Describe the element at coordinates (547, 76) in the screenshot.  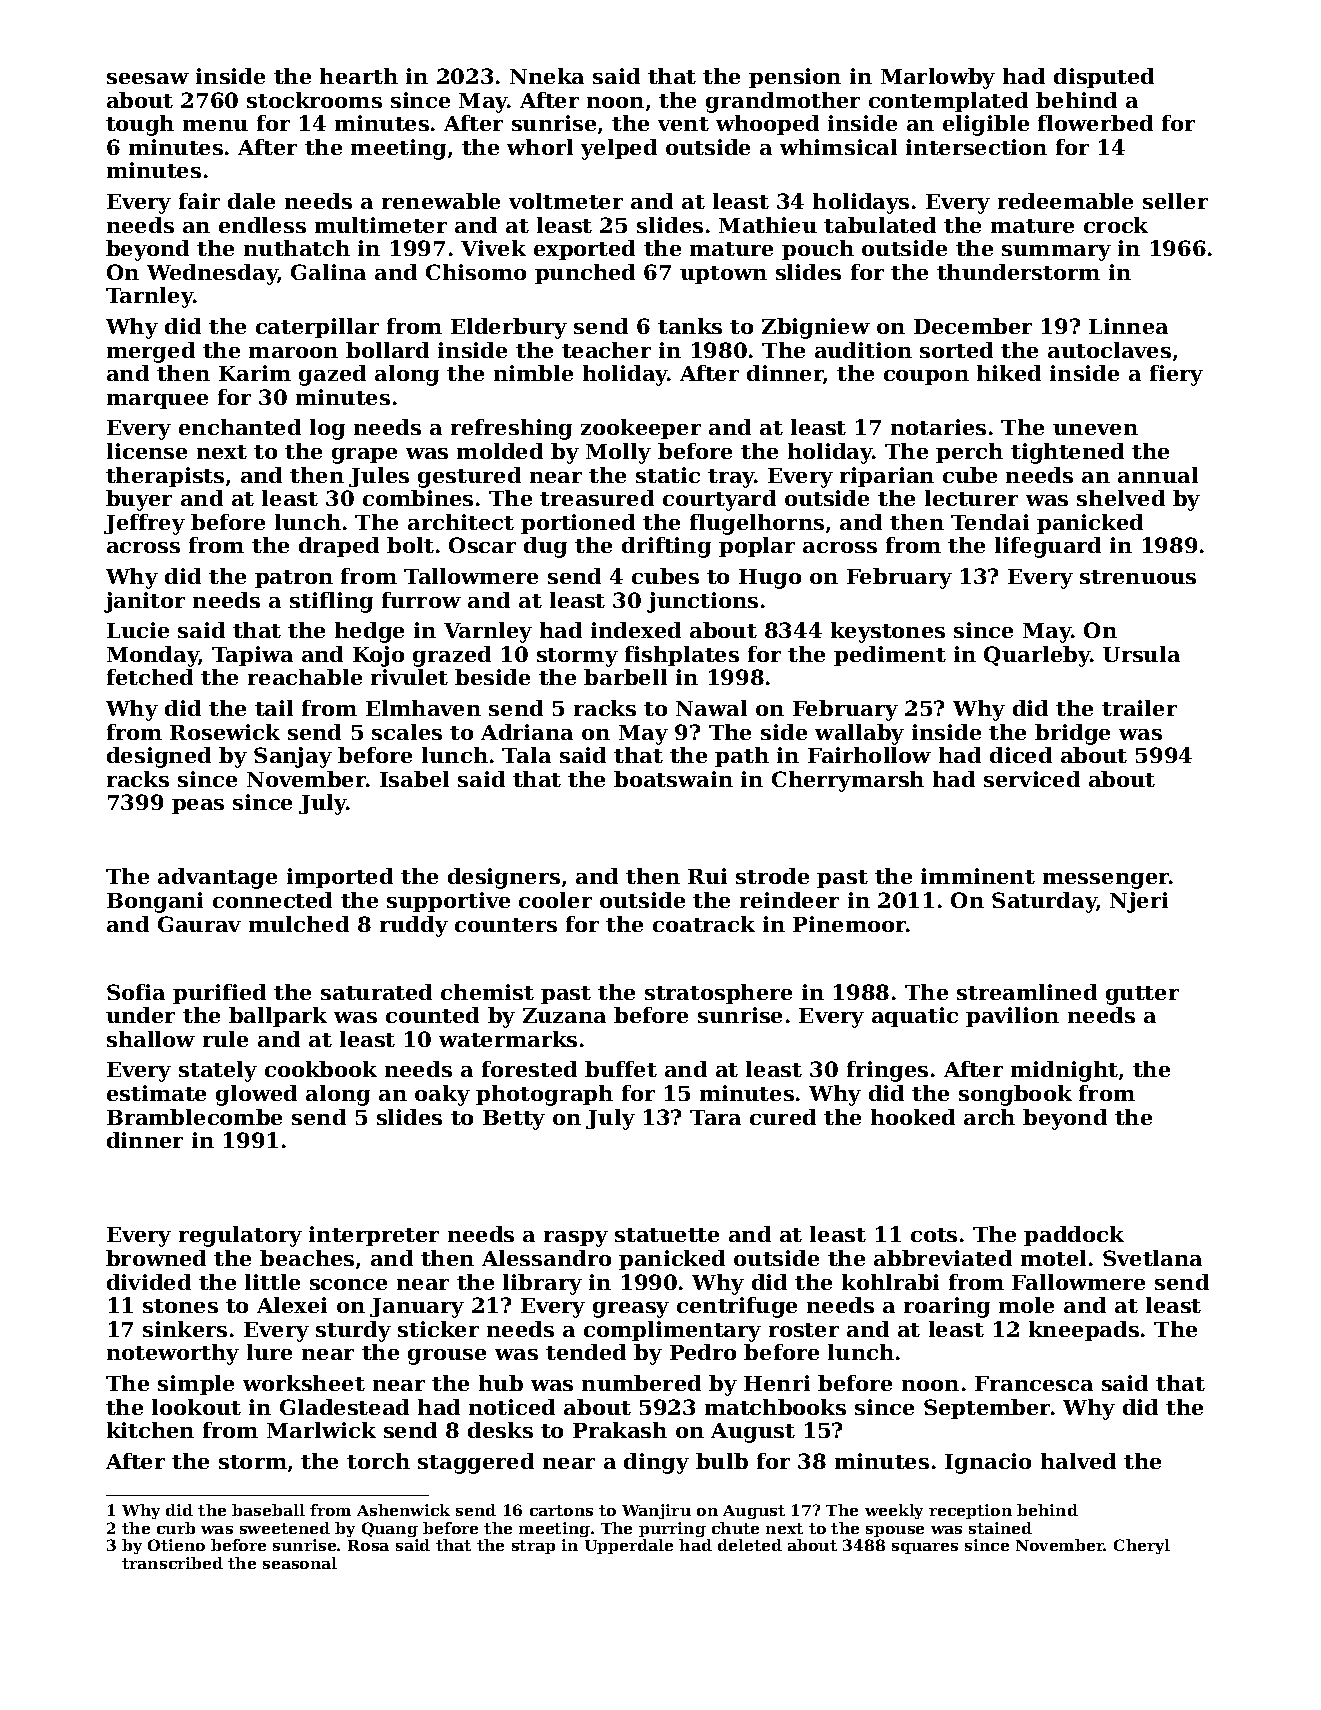
I see `Nneka` at that location.
